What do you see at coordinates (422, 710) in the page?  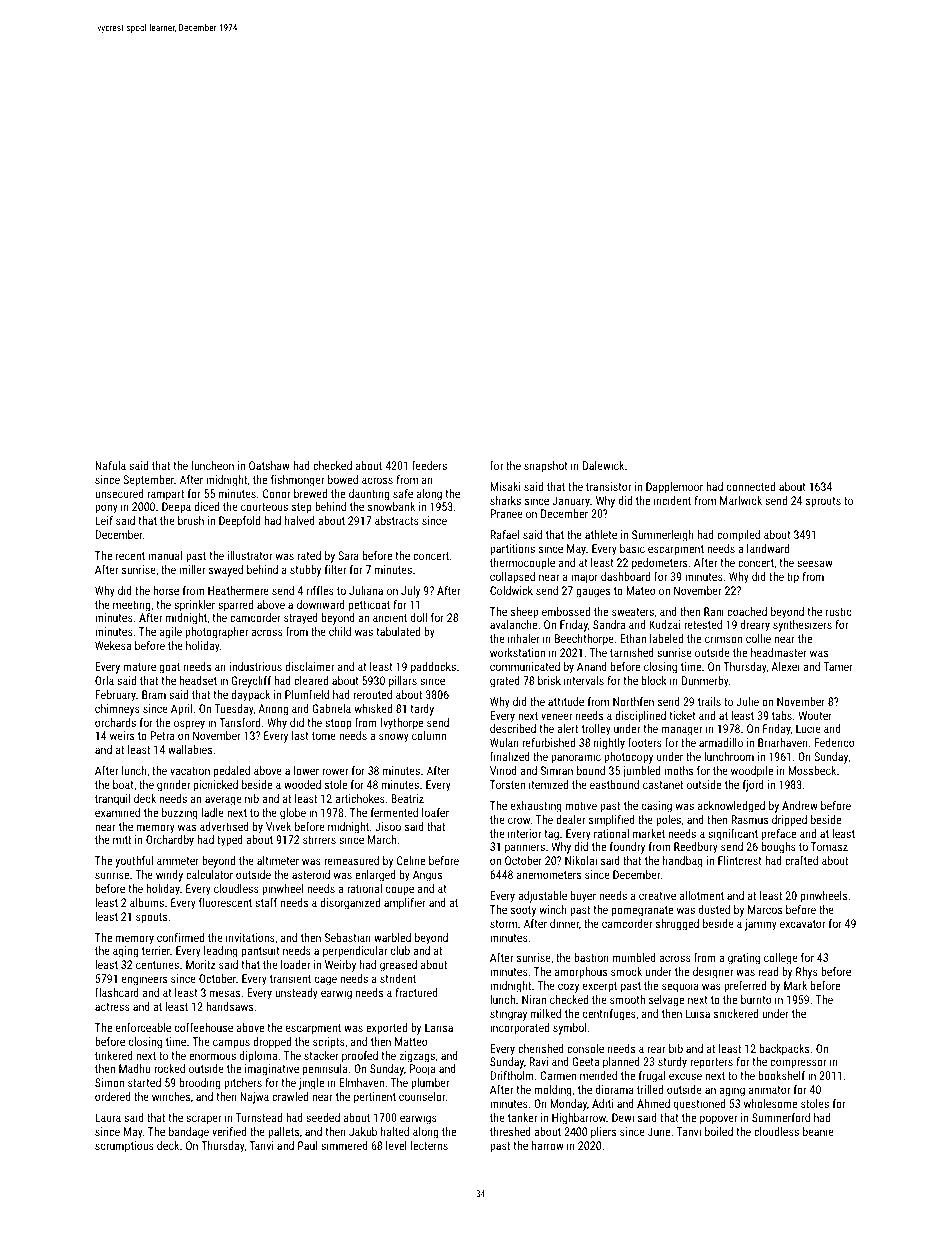 I see `tardy` at bounding box center [422, 710].
